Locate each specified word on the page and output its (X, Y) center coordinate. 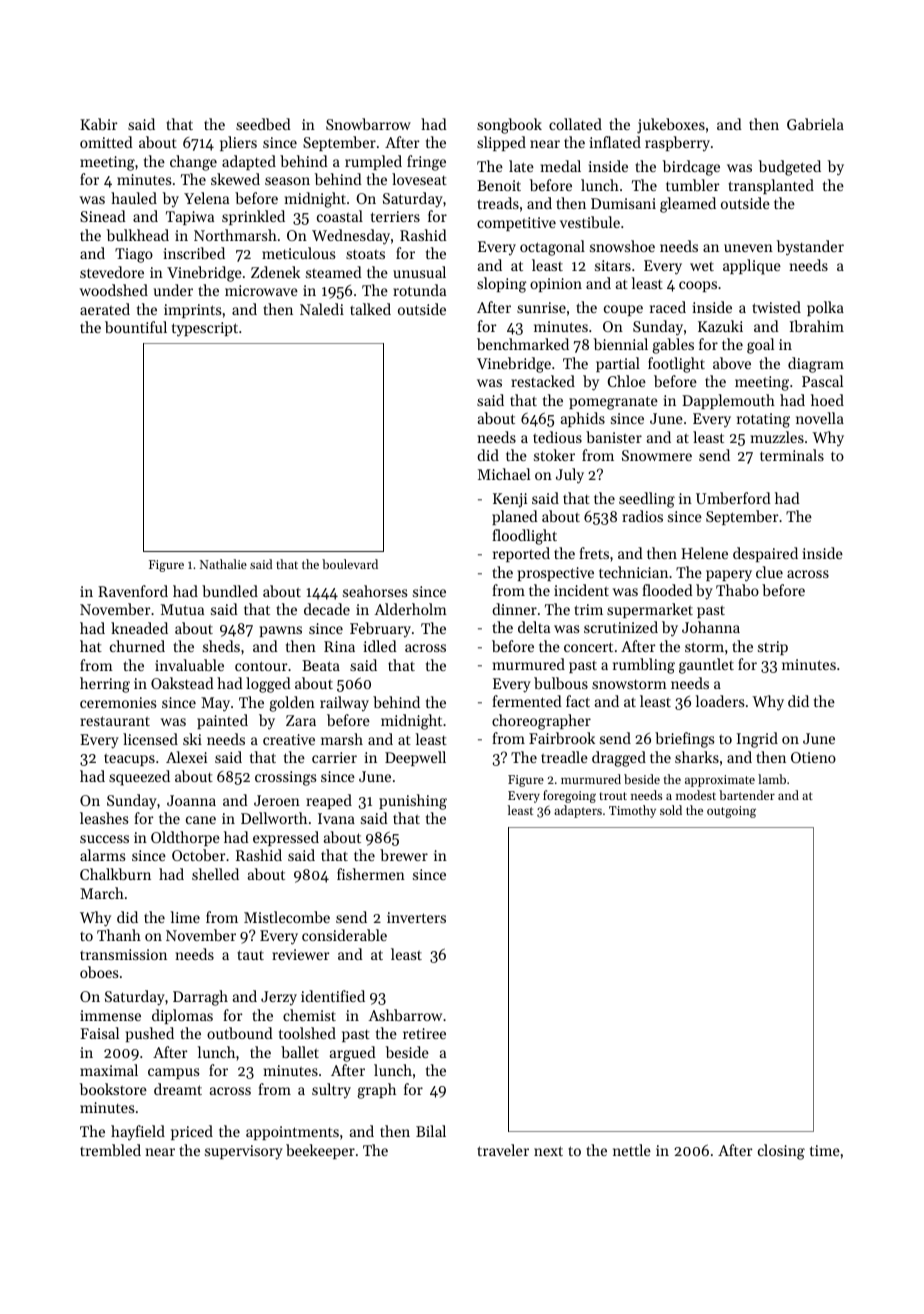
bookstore (113, 1089)
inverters (416, 917)
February (380, 629)
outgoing (731, 812)
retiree (424, 1033)
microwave (261, 290)
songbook (509, 126)
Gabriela (815, 124)
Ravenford (133, 591)
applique (752, 267)
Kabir (99, 124)
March (102, 893)
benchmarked (523, 344)
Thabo (737, 590)
